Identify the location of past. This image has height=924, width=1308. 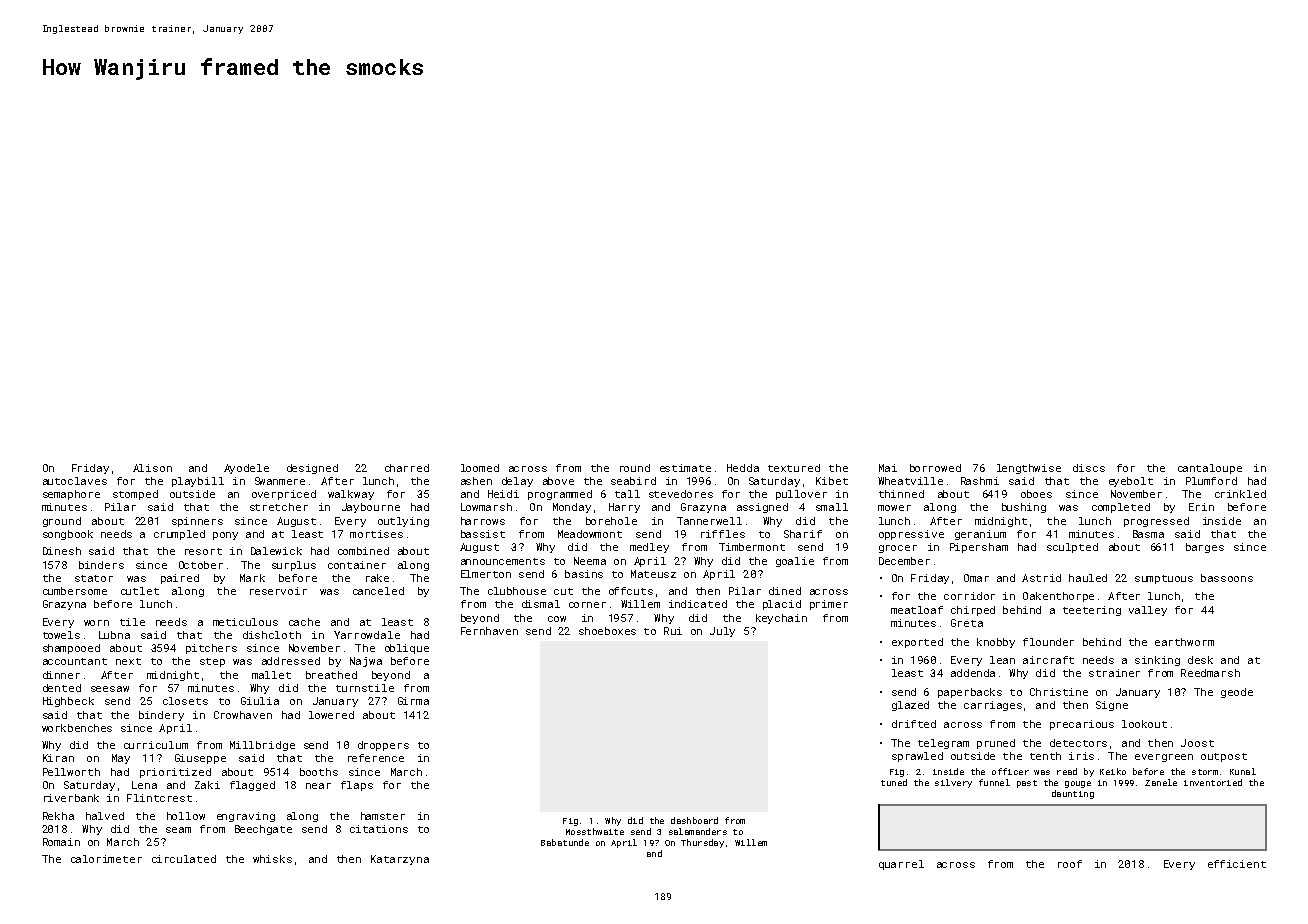
(1027, 784).
